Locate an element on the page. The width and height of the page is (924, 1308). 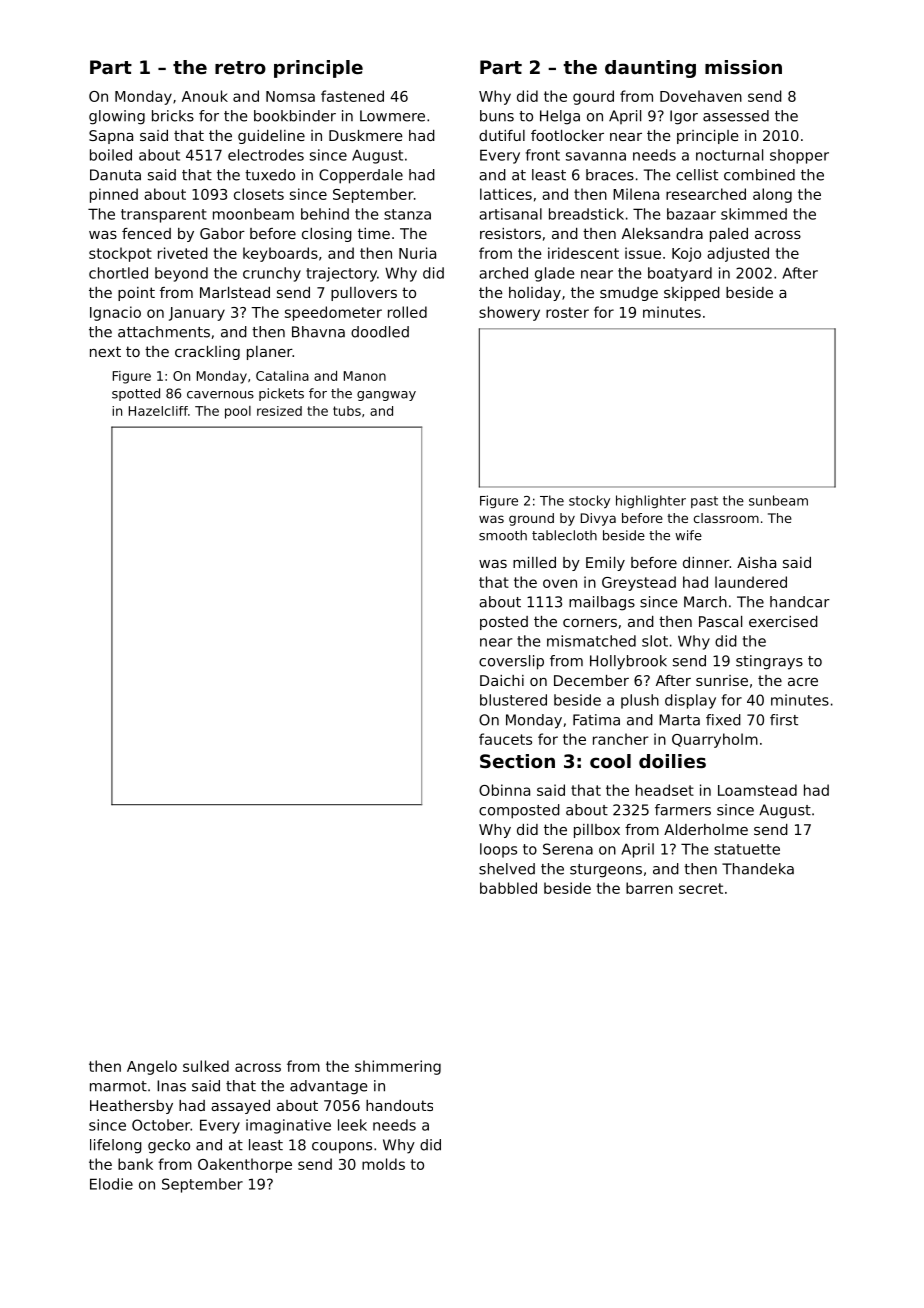
retro is located at coordinates (240, 67).
